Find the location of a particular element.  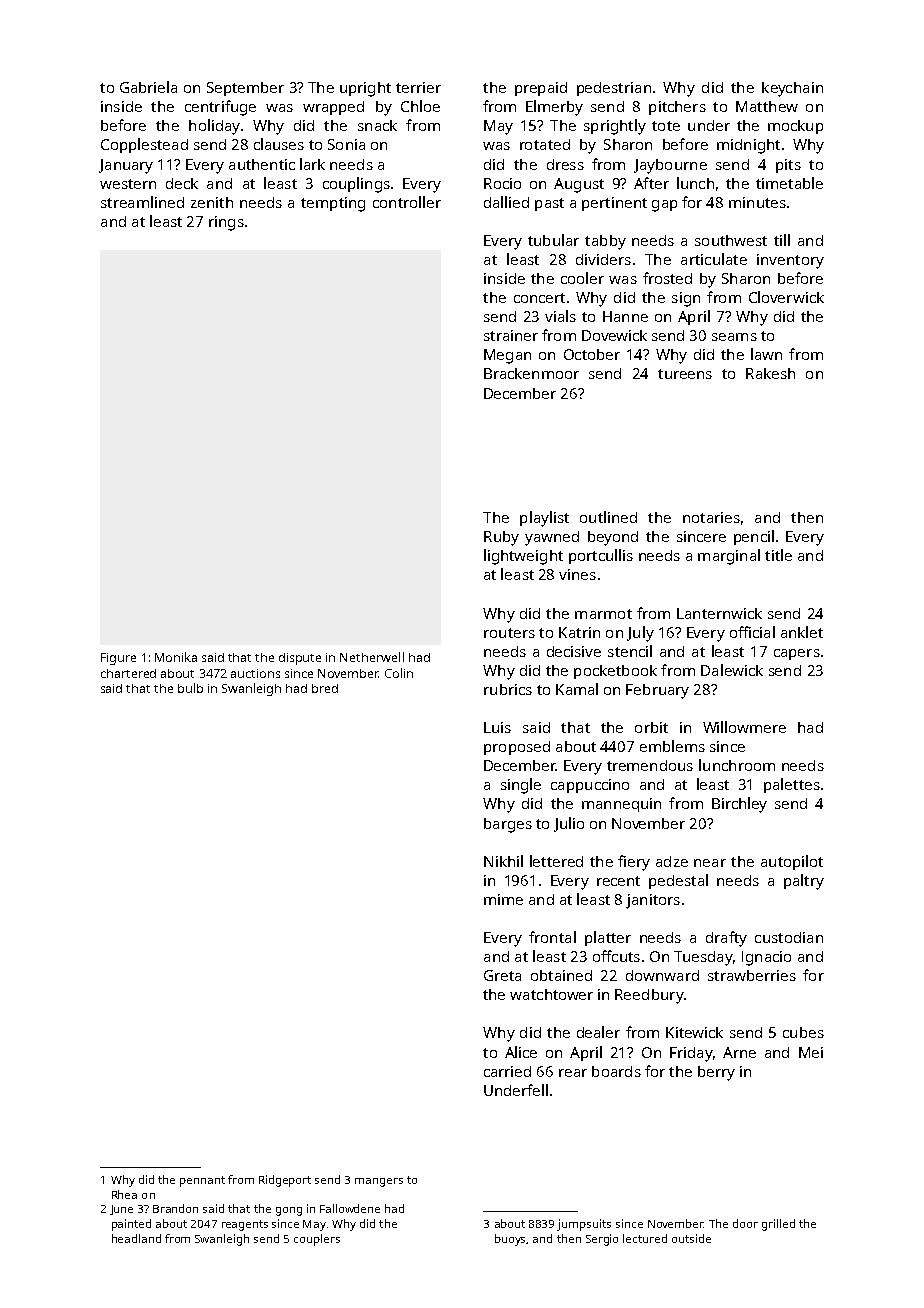

couplers is located at coordinates (317, 1240).
